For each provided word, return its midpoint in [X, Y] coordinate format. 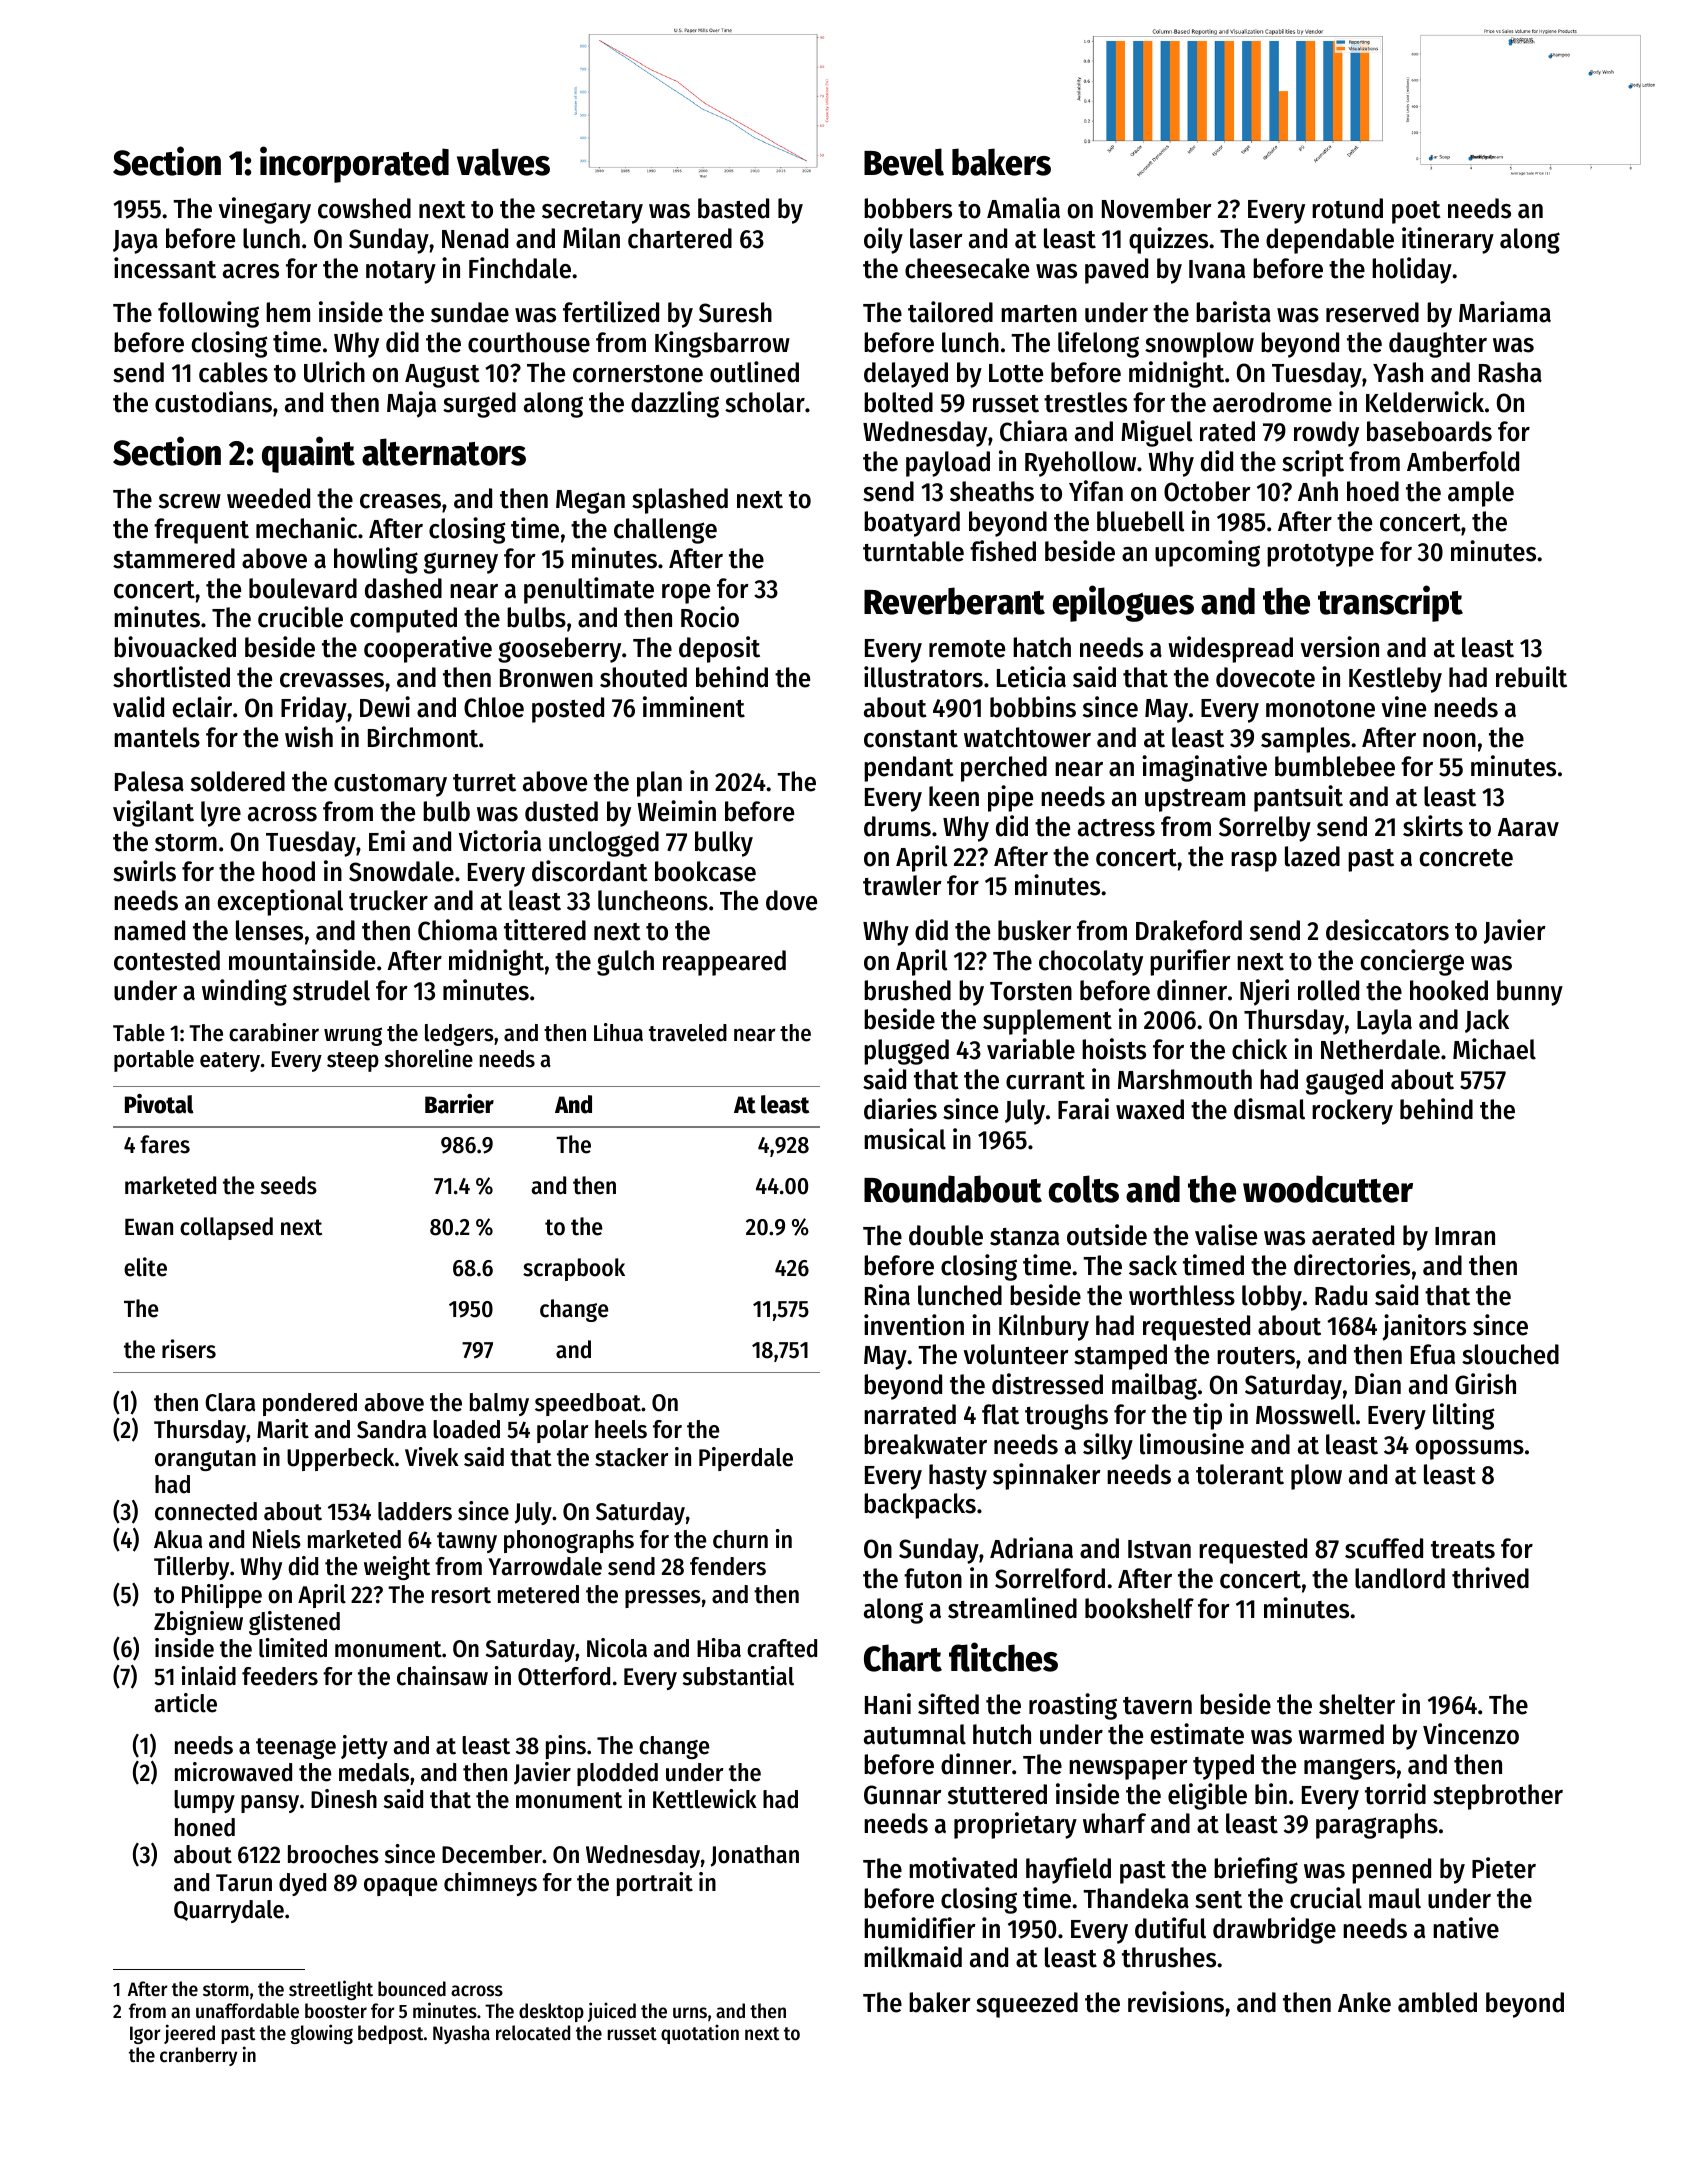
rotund [1347, 208]
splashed [680, 501]
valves [503, 162]
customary [390, 785]
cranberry [198, 2056]
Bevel [904, 162]
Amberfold [1463, 461]
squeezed [1027, 2005]
